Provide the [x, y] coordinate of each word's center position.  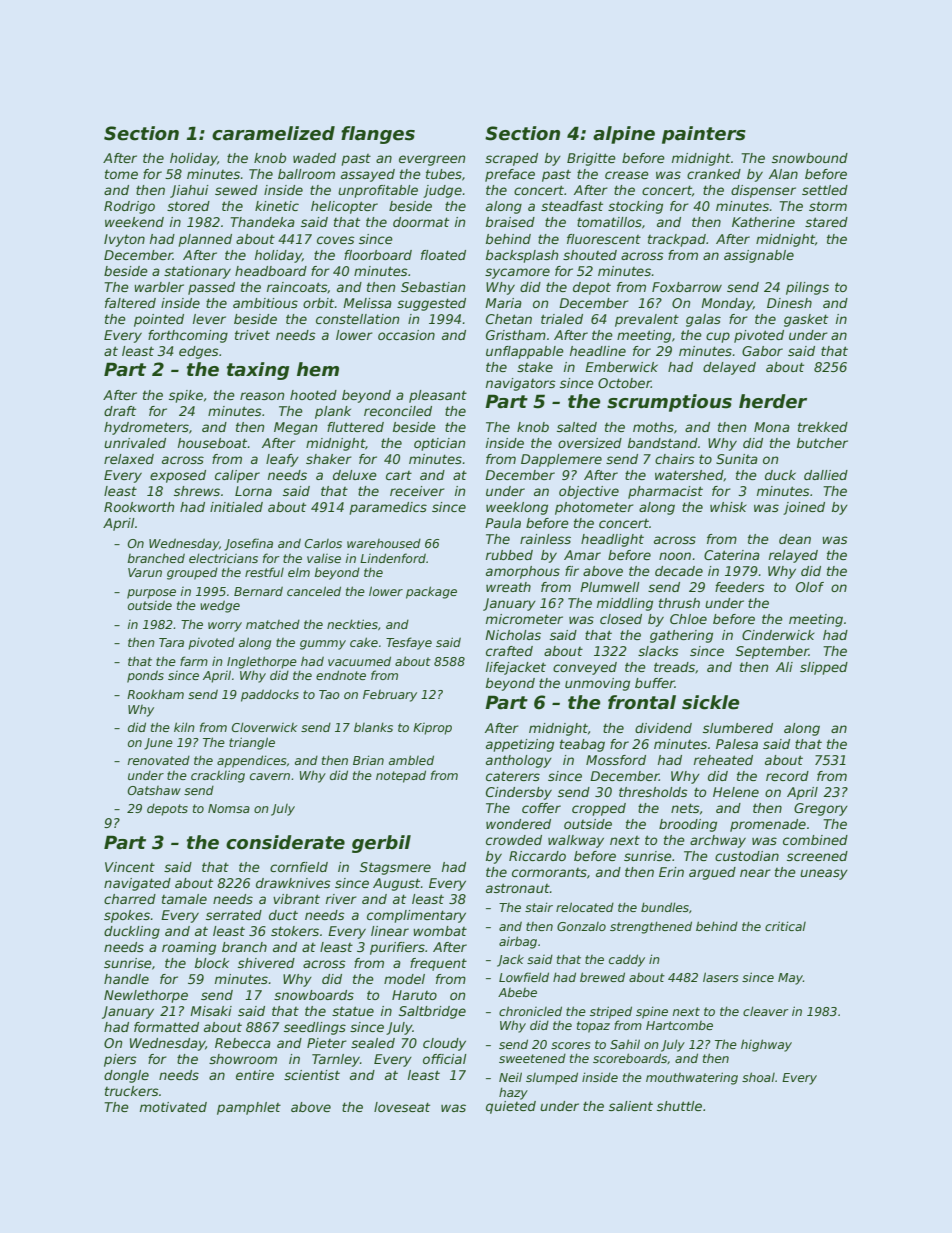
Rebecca [243, 1043]
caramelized [273, 133]
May [790, 979]
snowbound [810, 158]
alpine [624, 135]
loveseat [402, 1107]
